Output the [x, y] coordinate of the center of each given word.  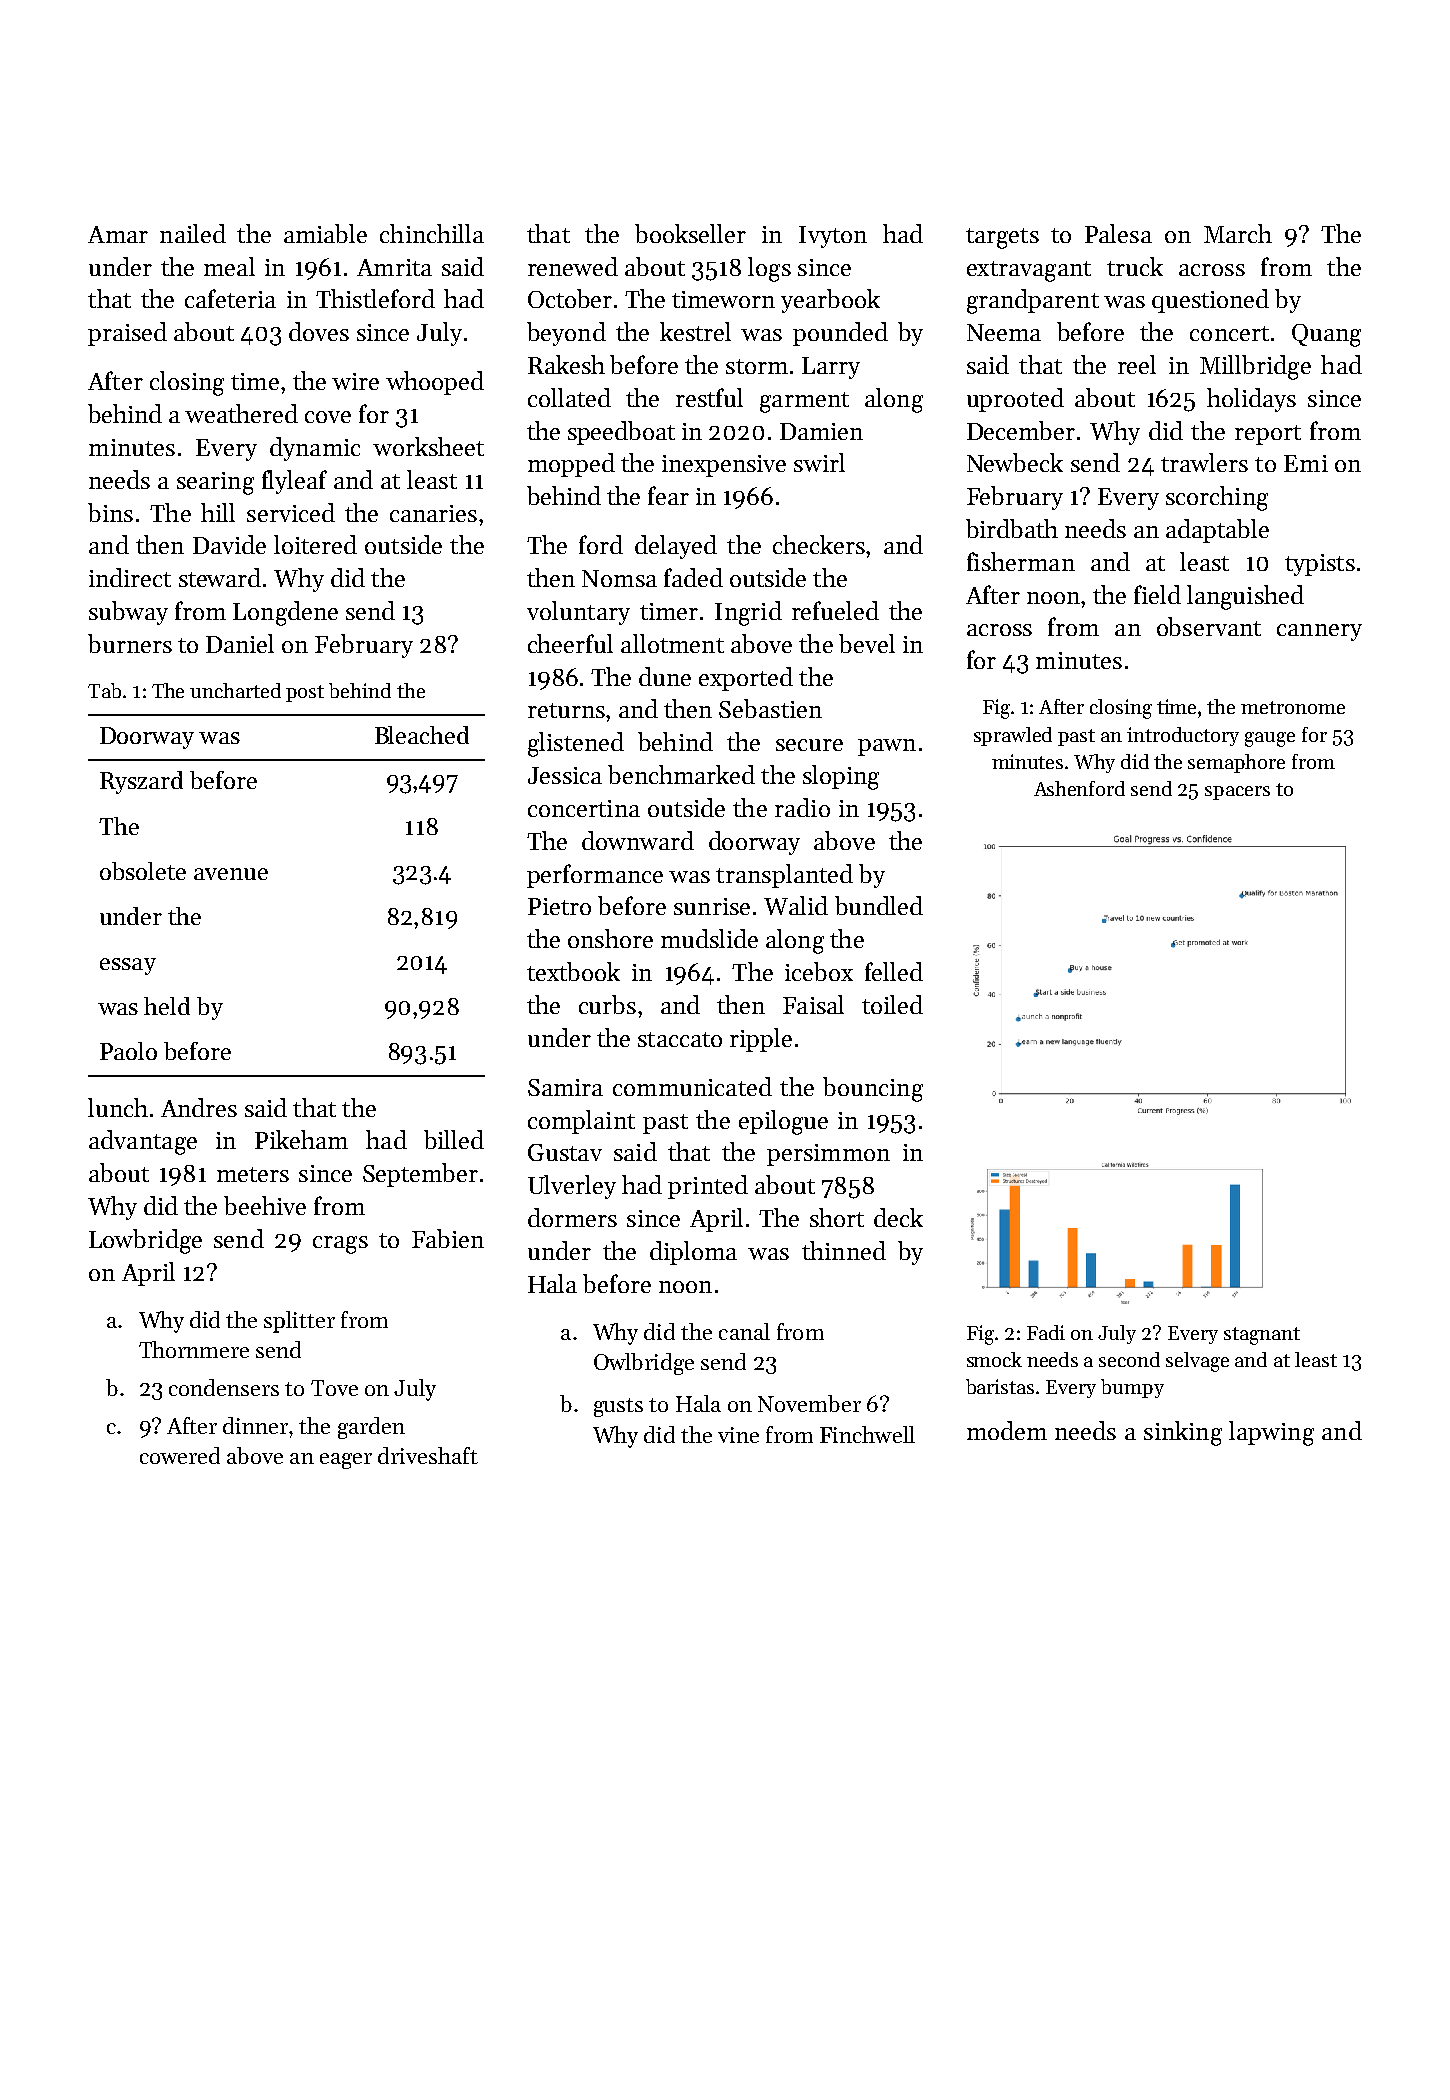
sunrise [712, 906]
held [167, 1006]
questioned [1210, 301]
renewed [573, 266]
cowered [180, 1455]
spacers [1237, 793]
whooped [435, 383]
